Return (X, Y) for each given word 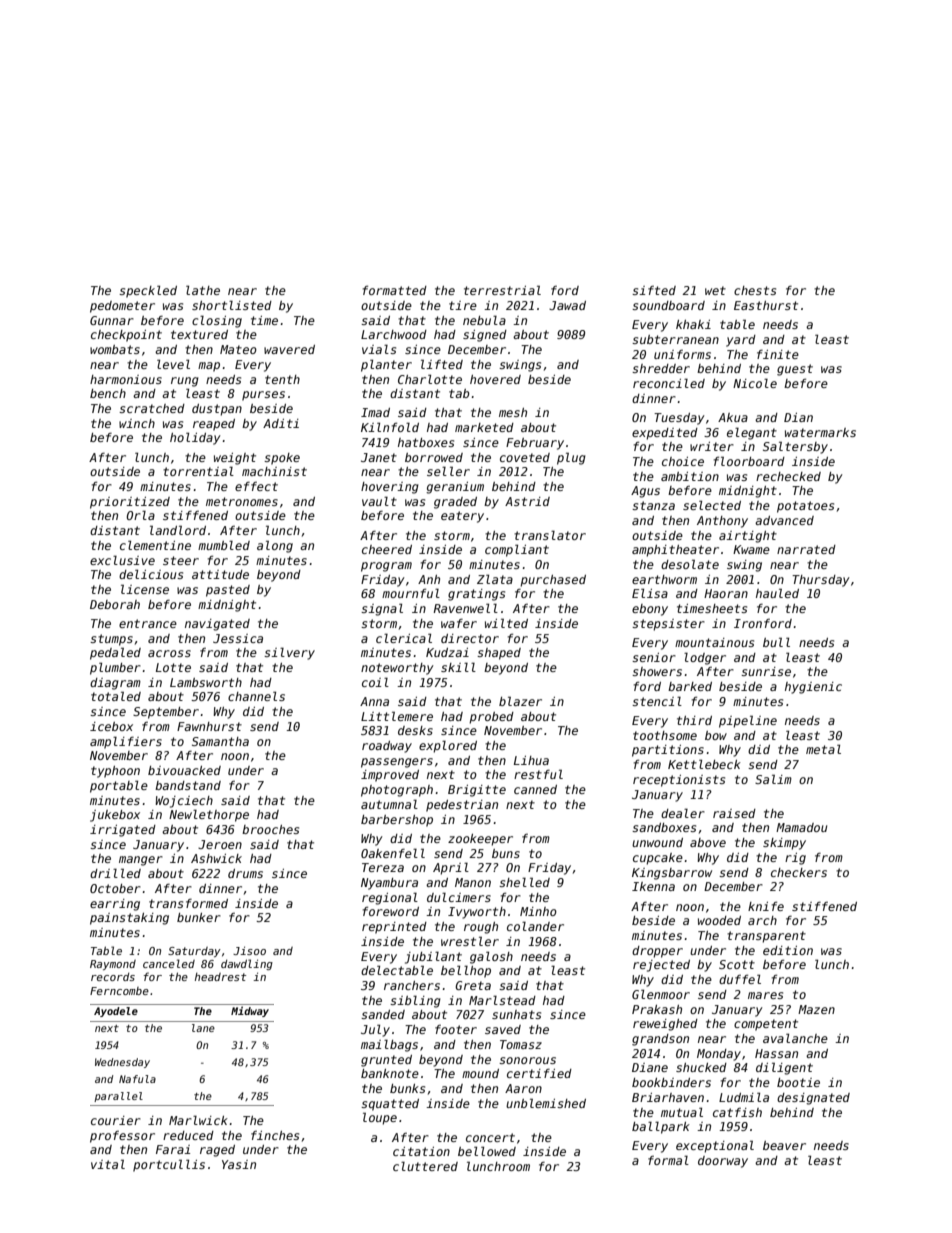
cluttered (425, 1166)
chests (755, 290)
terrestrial (502, 290)
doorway (723, 1162)
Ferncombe (119, 991)
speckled (148, 291)
